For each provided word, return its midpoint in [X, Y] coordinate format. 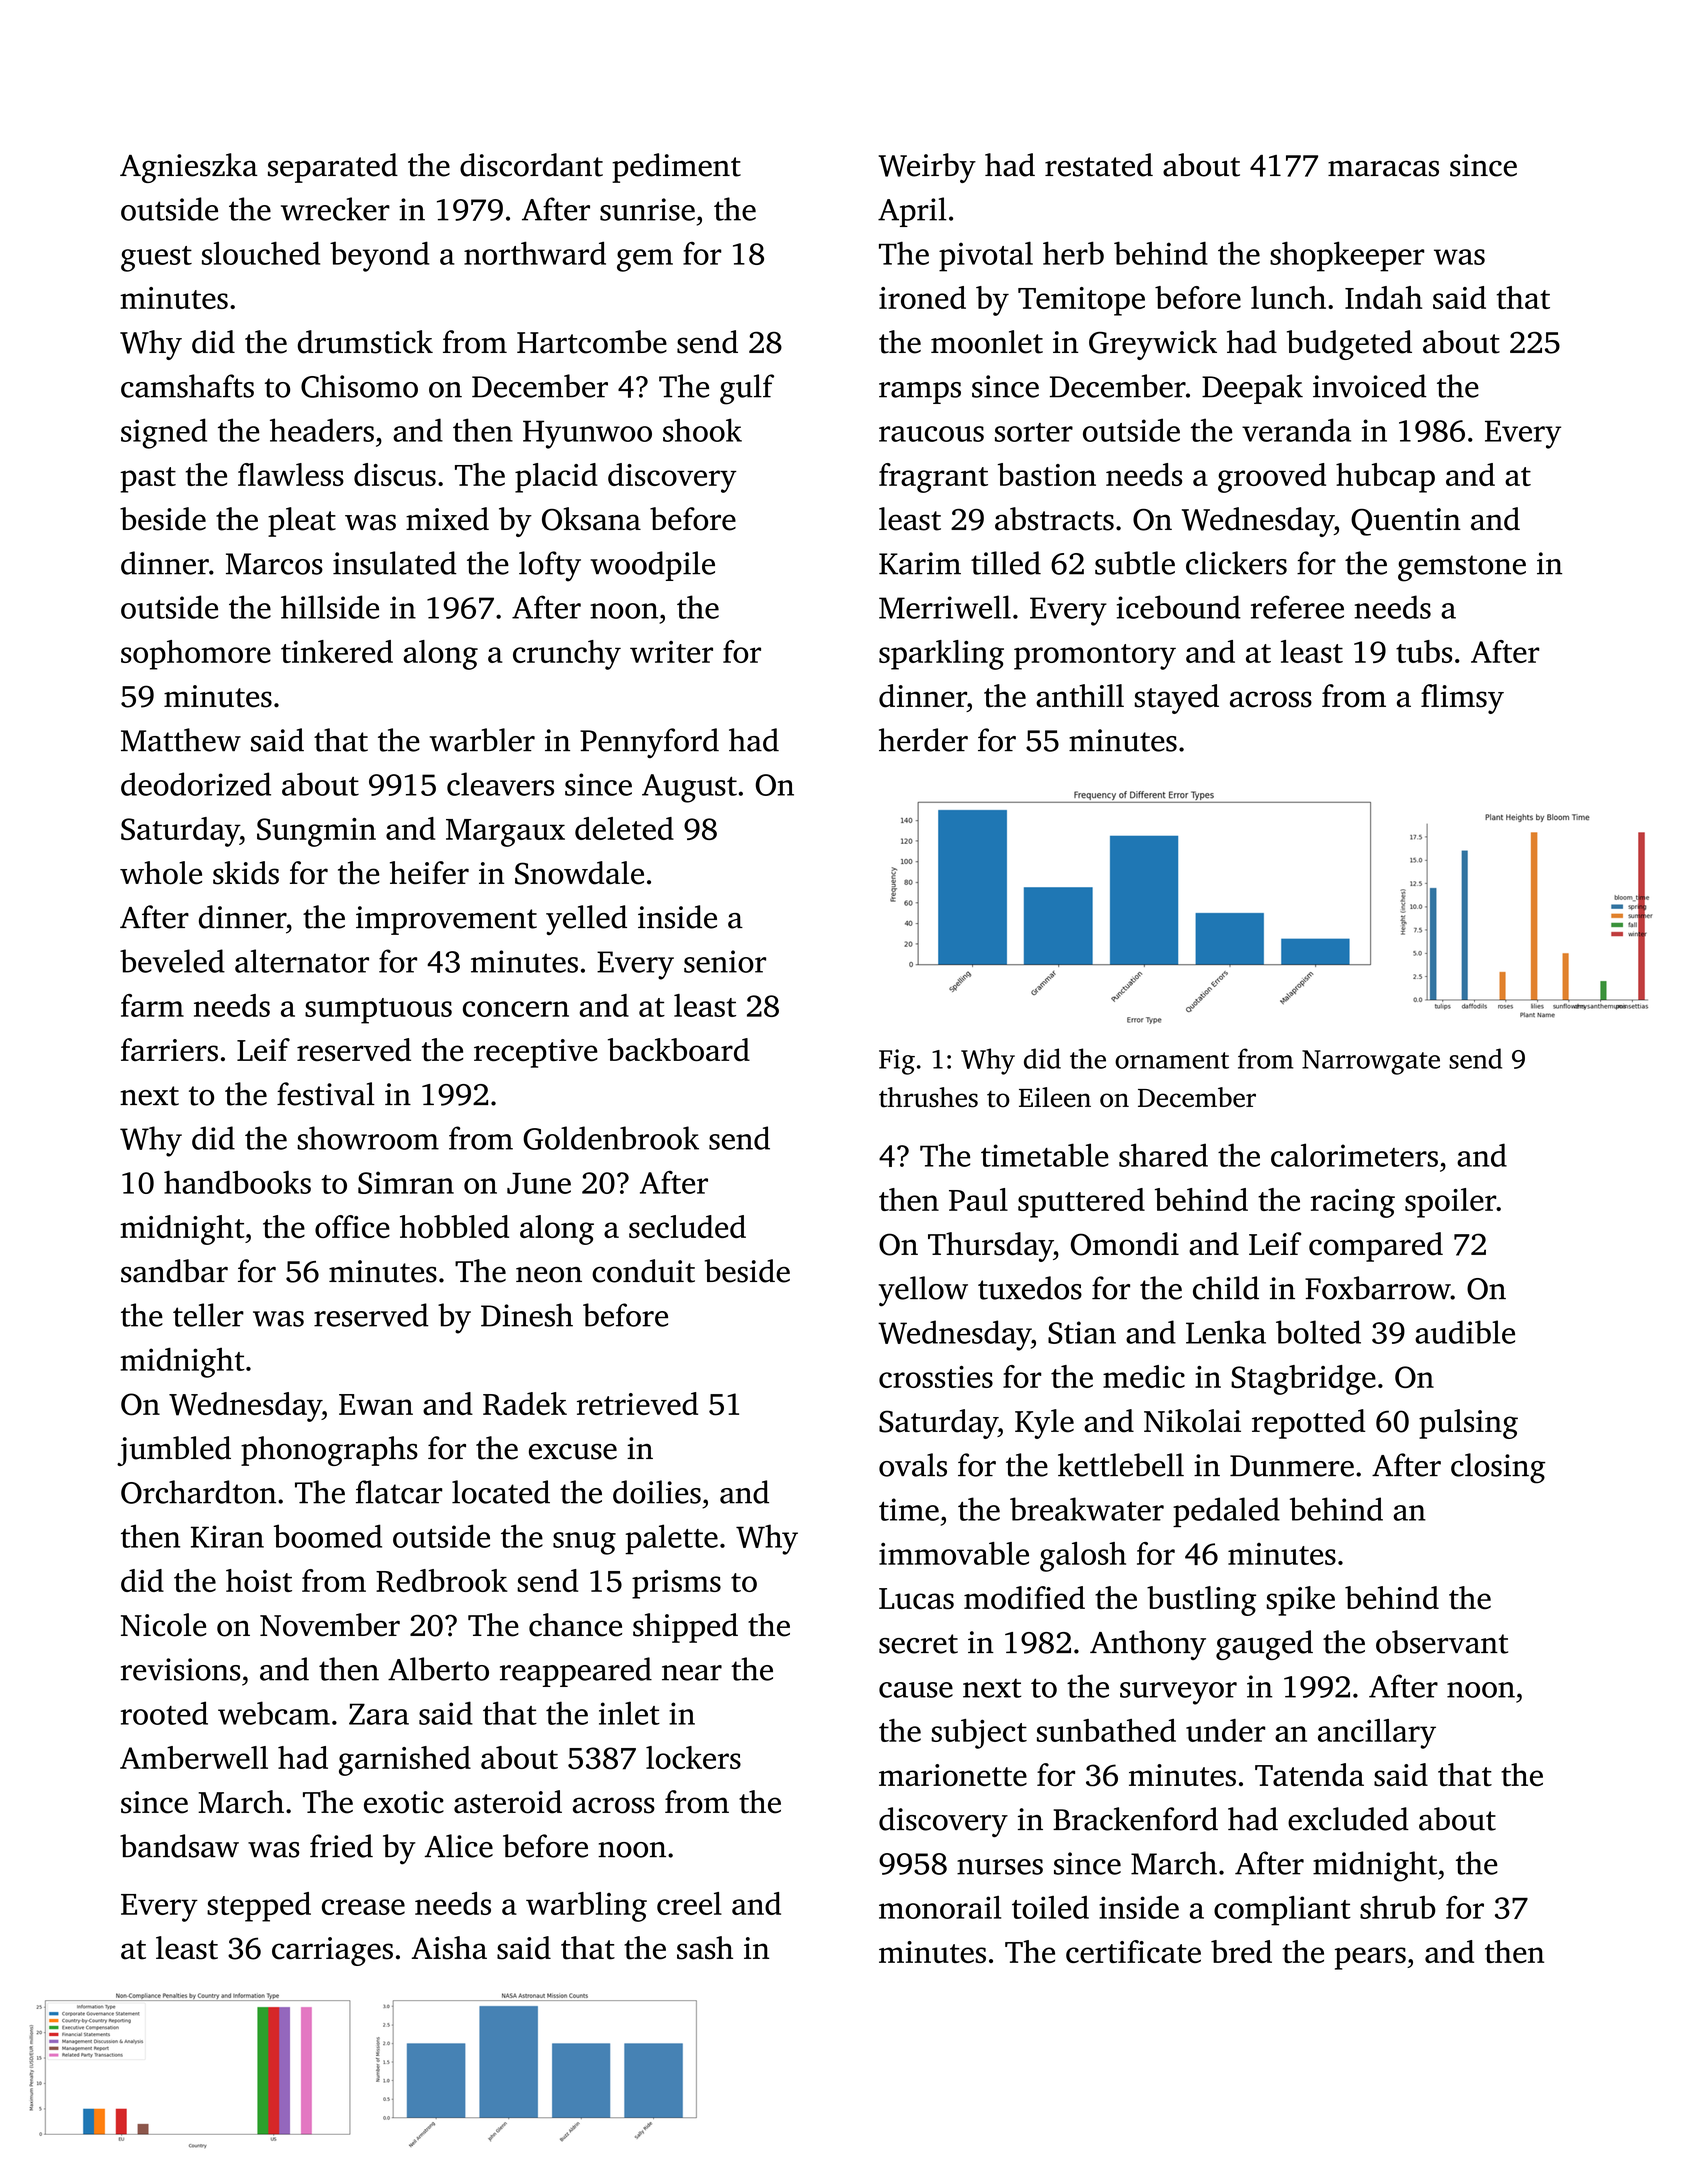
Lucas [916, 1599]
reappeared [576, 1672]
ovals [913, 1465]
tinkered [337, 651]
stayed [1176, 699]
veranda [1296, 430]
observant [1442, 1642]
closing [1498, 1468]
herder [923, 740]
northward [535, 253]
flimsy [1462, 699]
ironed [922, 297]
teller [208, 1315]
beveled [172, 961]
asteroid [508, 1802]
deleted [624, 828]
